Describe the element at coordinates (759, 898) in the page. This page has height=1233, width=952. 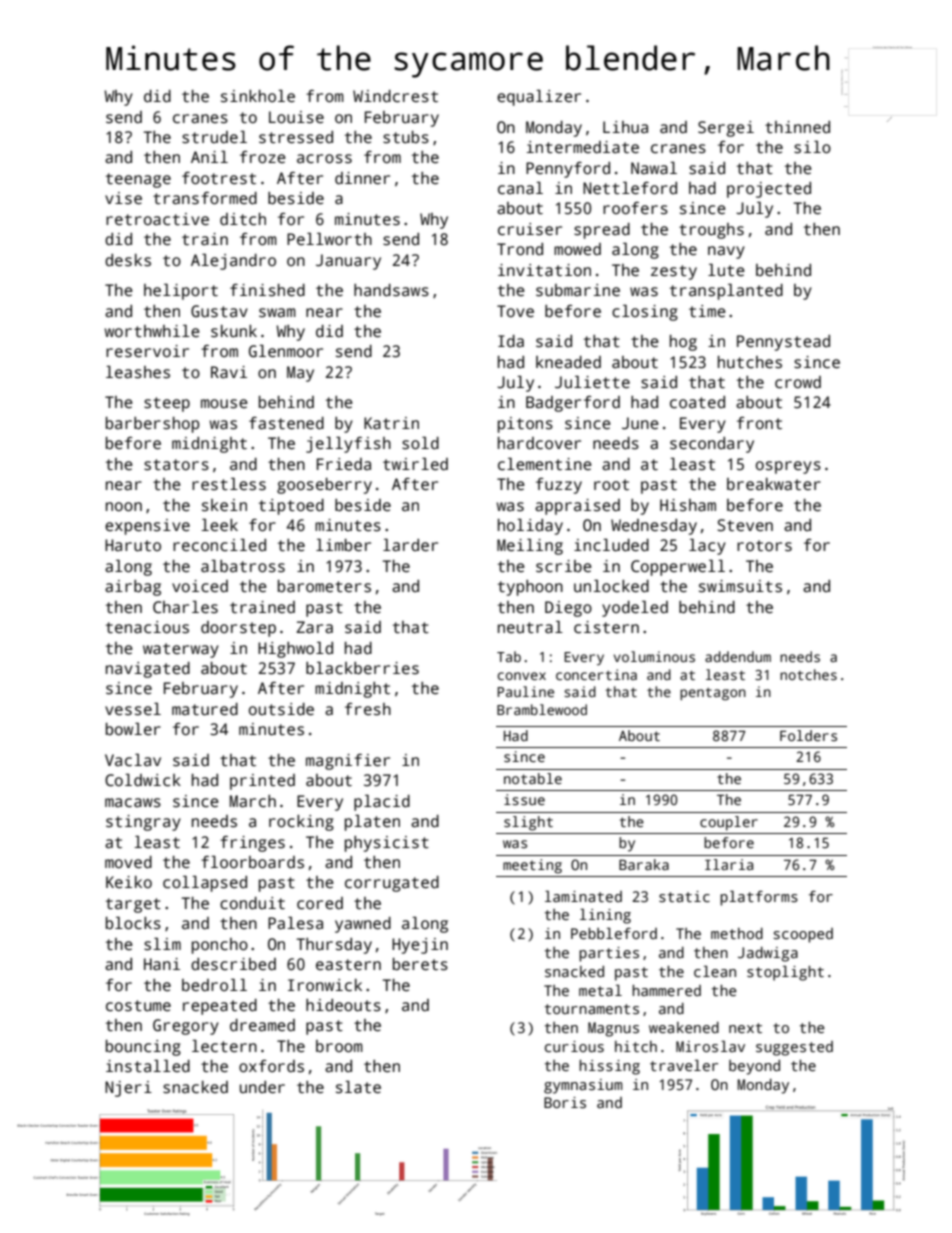
I see `platforms` at that location.
